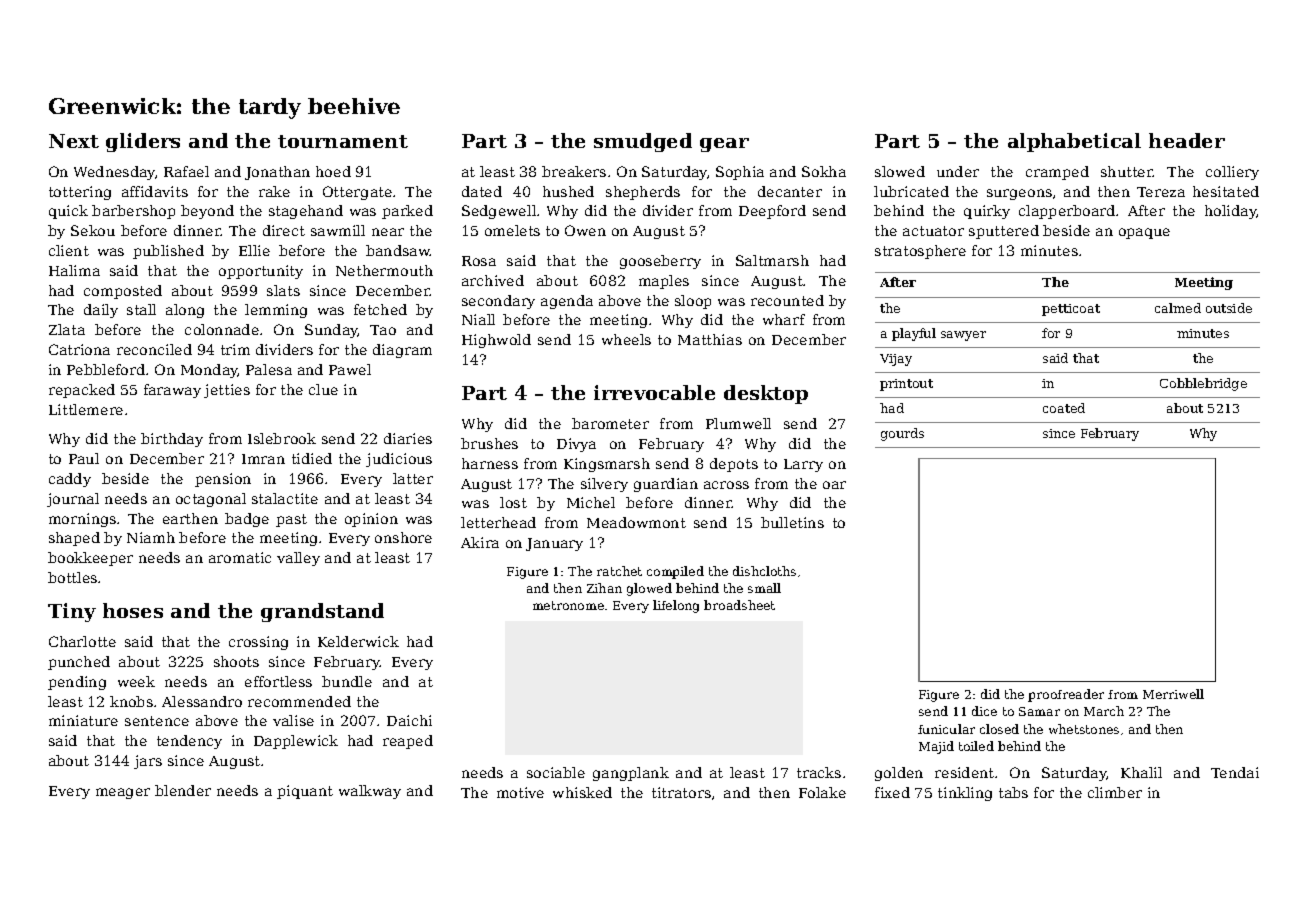 The width and height of the page is (1308, 924). I want to click on header, so click(1187, 140).
